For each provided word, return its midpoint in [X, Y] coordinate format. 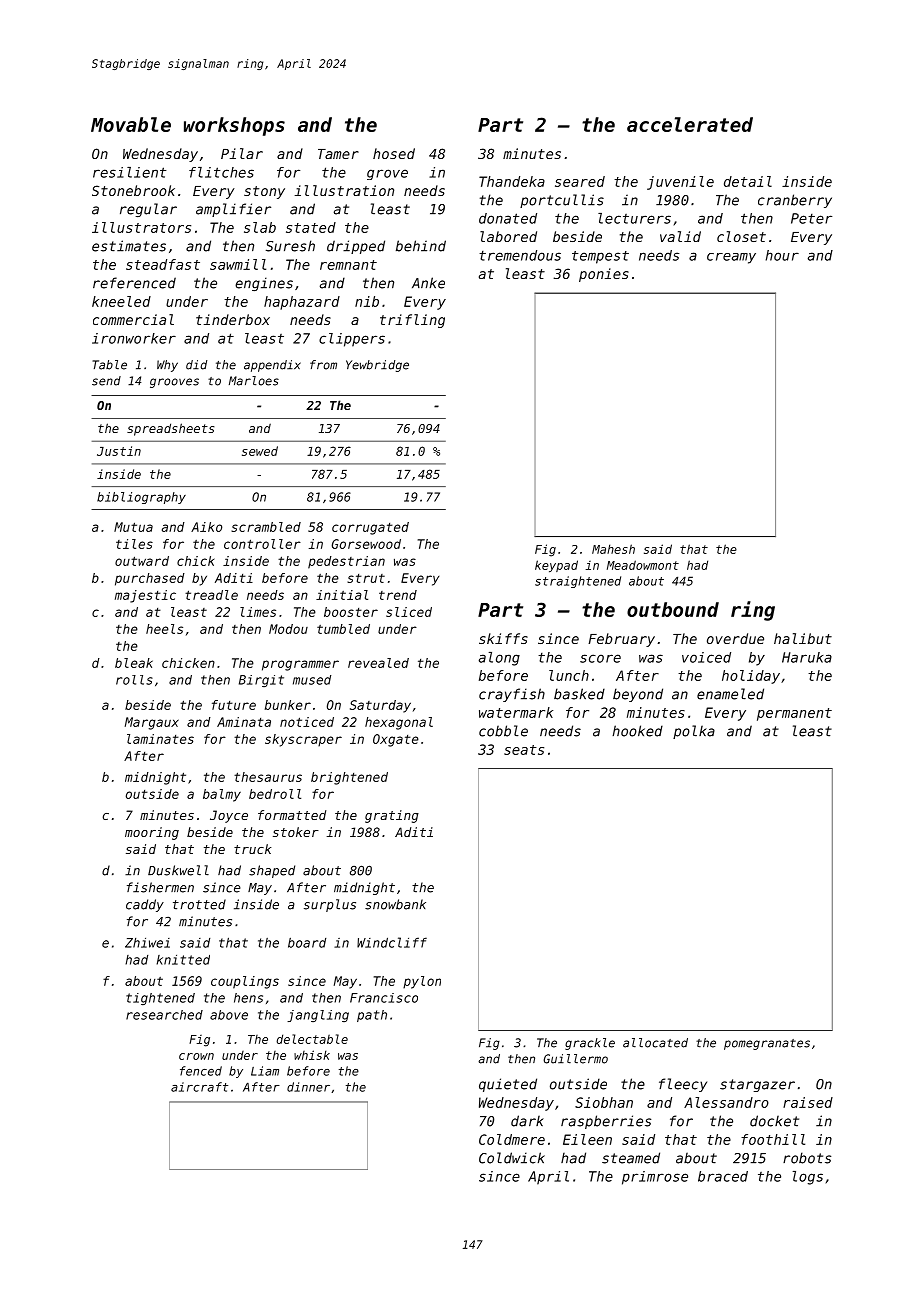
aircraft [199, 1087]
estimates [129, 246]
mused [312, 680]
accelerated [690, 124]
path [372, 1016]
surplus [330, 905]
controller [262, 544]
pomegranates [767, 1044]
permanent [794, 714]
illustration [344, 190]
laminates [160, 739]
